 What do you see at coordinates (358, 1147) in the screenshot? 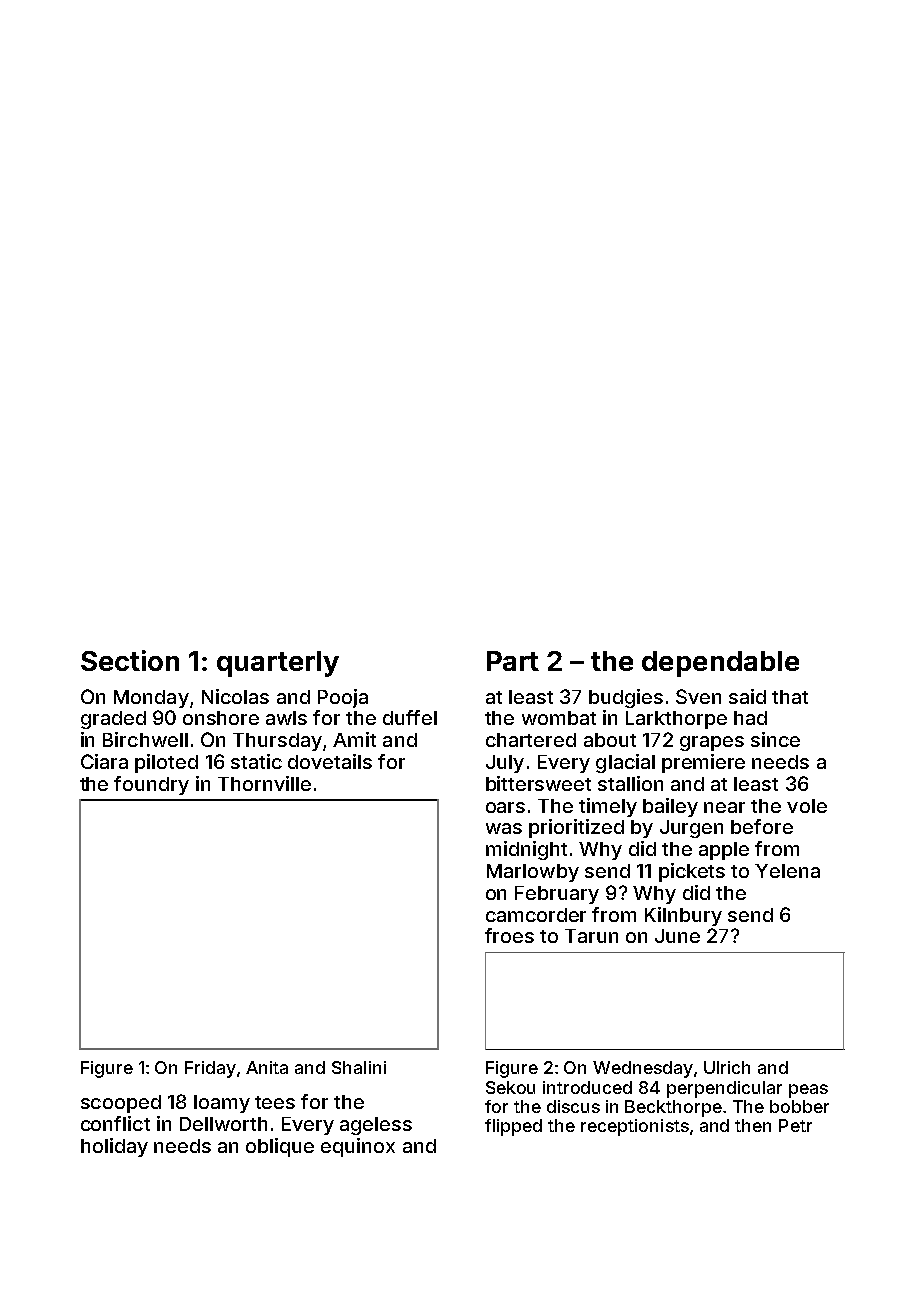
I see `equinox` at bounding box center [358, 1147].
